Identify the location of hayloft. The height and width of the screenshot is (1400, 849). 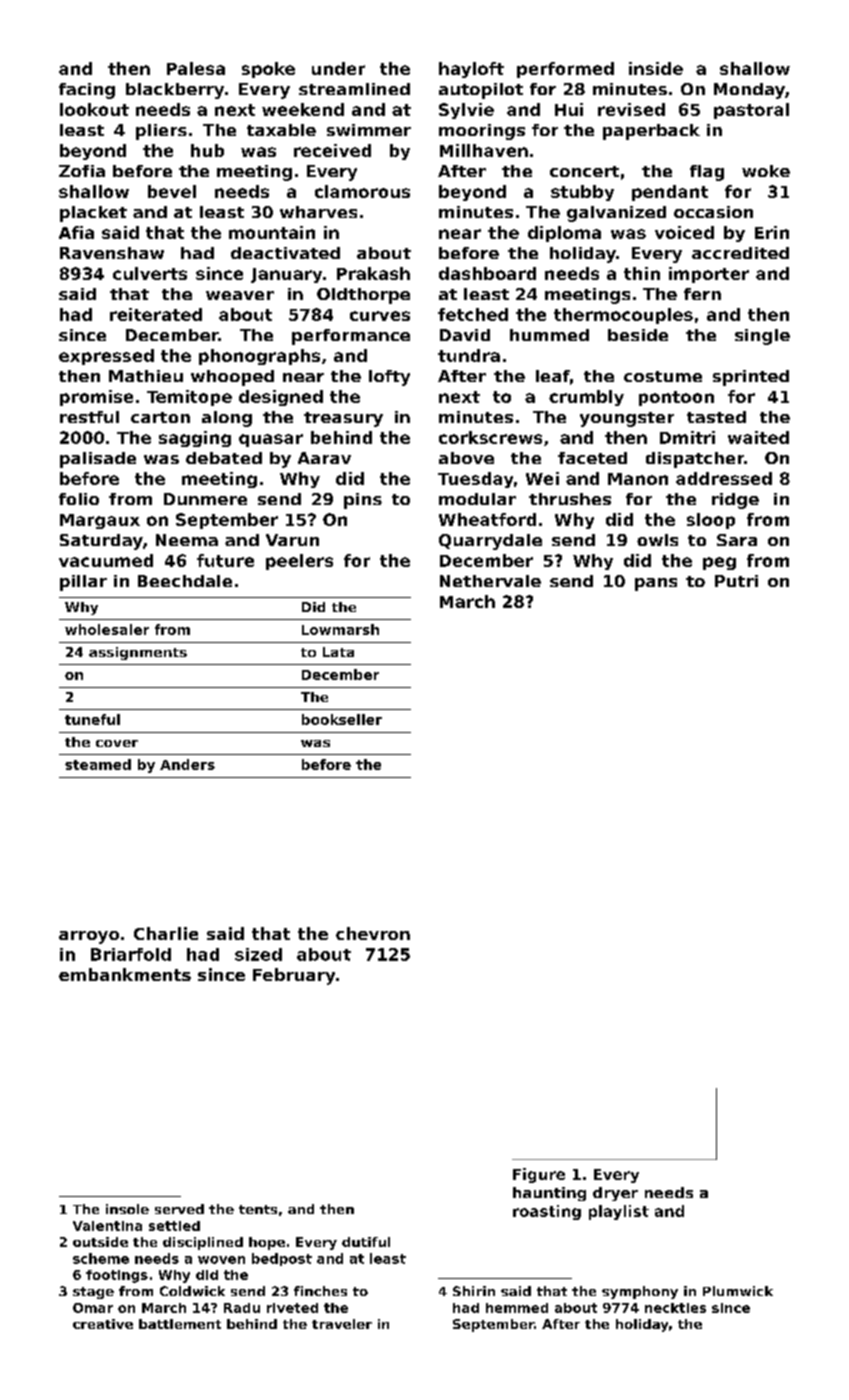
(471, 70).
